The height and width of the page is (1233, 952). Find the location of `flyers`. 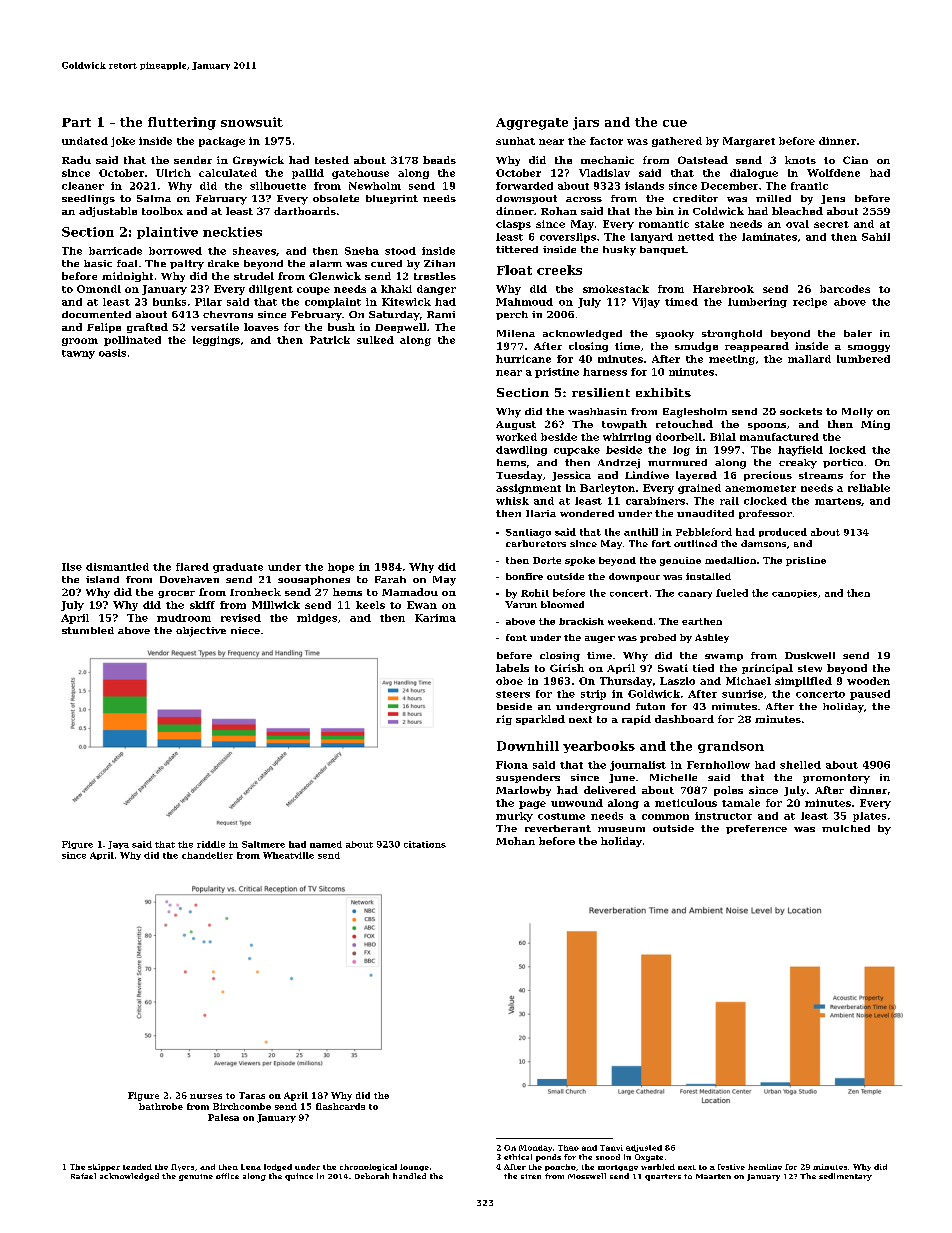

flyers is located at coordinates (182, 1167).
